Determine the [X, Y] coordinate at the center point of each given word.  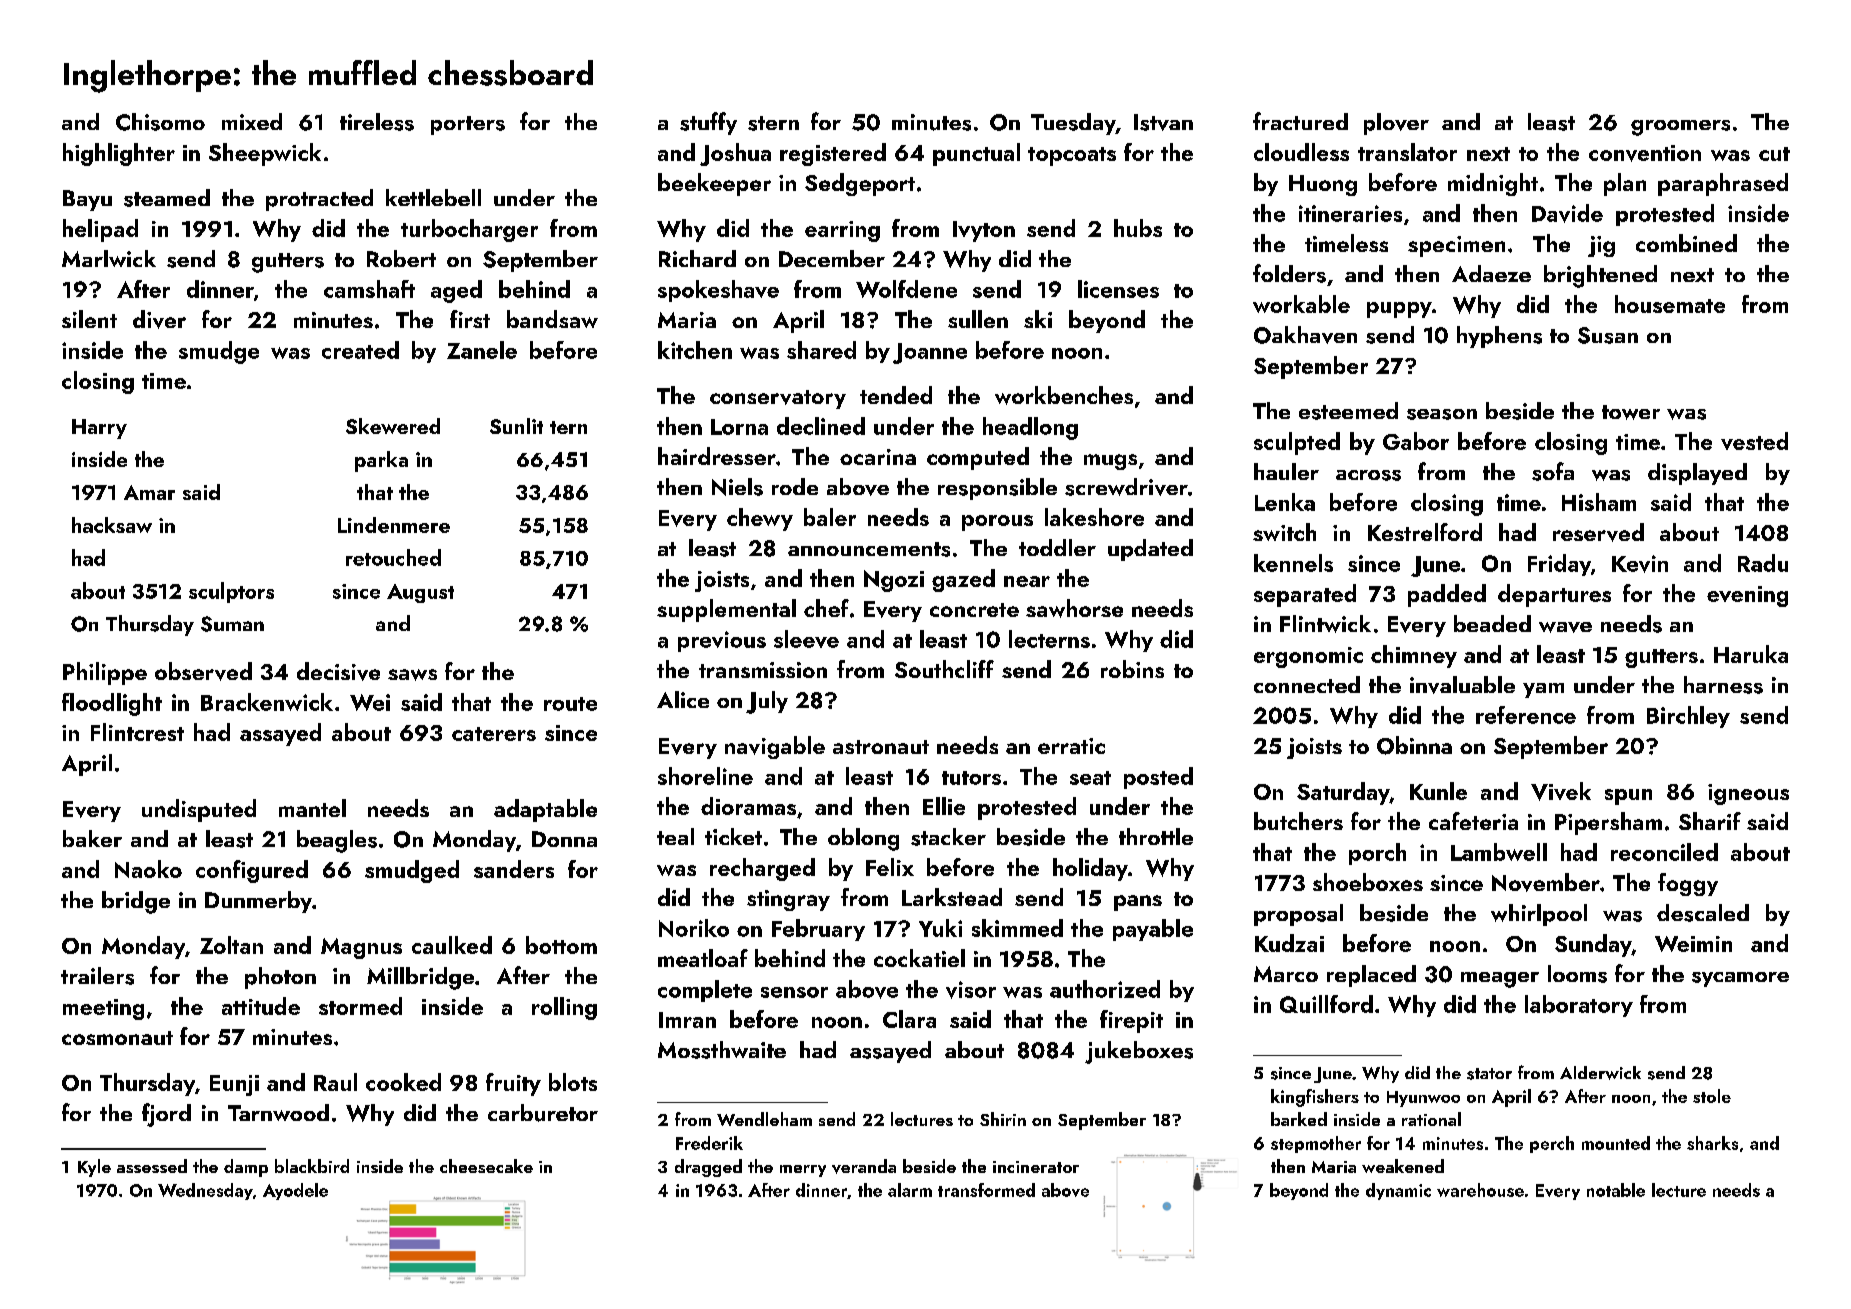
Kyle [94, 1168]
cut [1774, 154]
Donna [564, 839]
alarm [910, 1190]
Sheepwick [265, 154]
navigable [775, 747]
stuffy [708, 123]
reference [1526, 715]
